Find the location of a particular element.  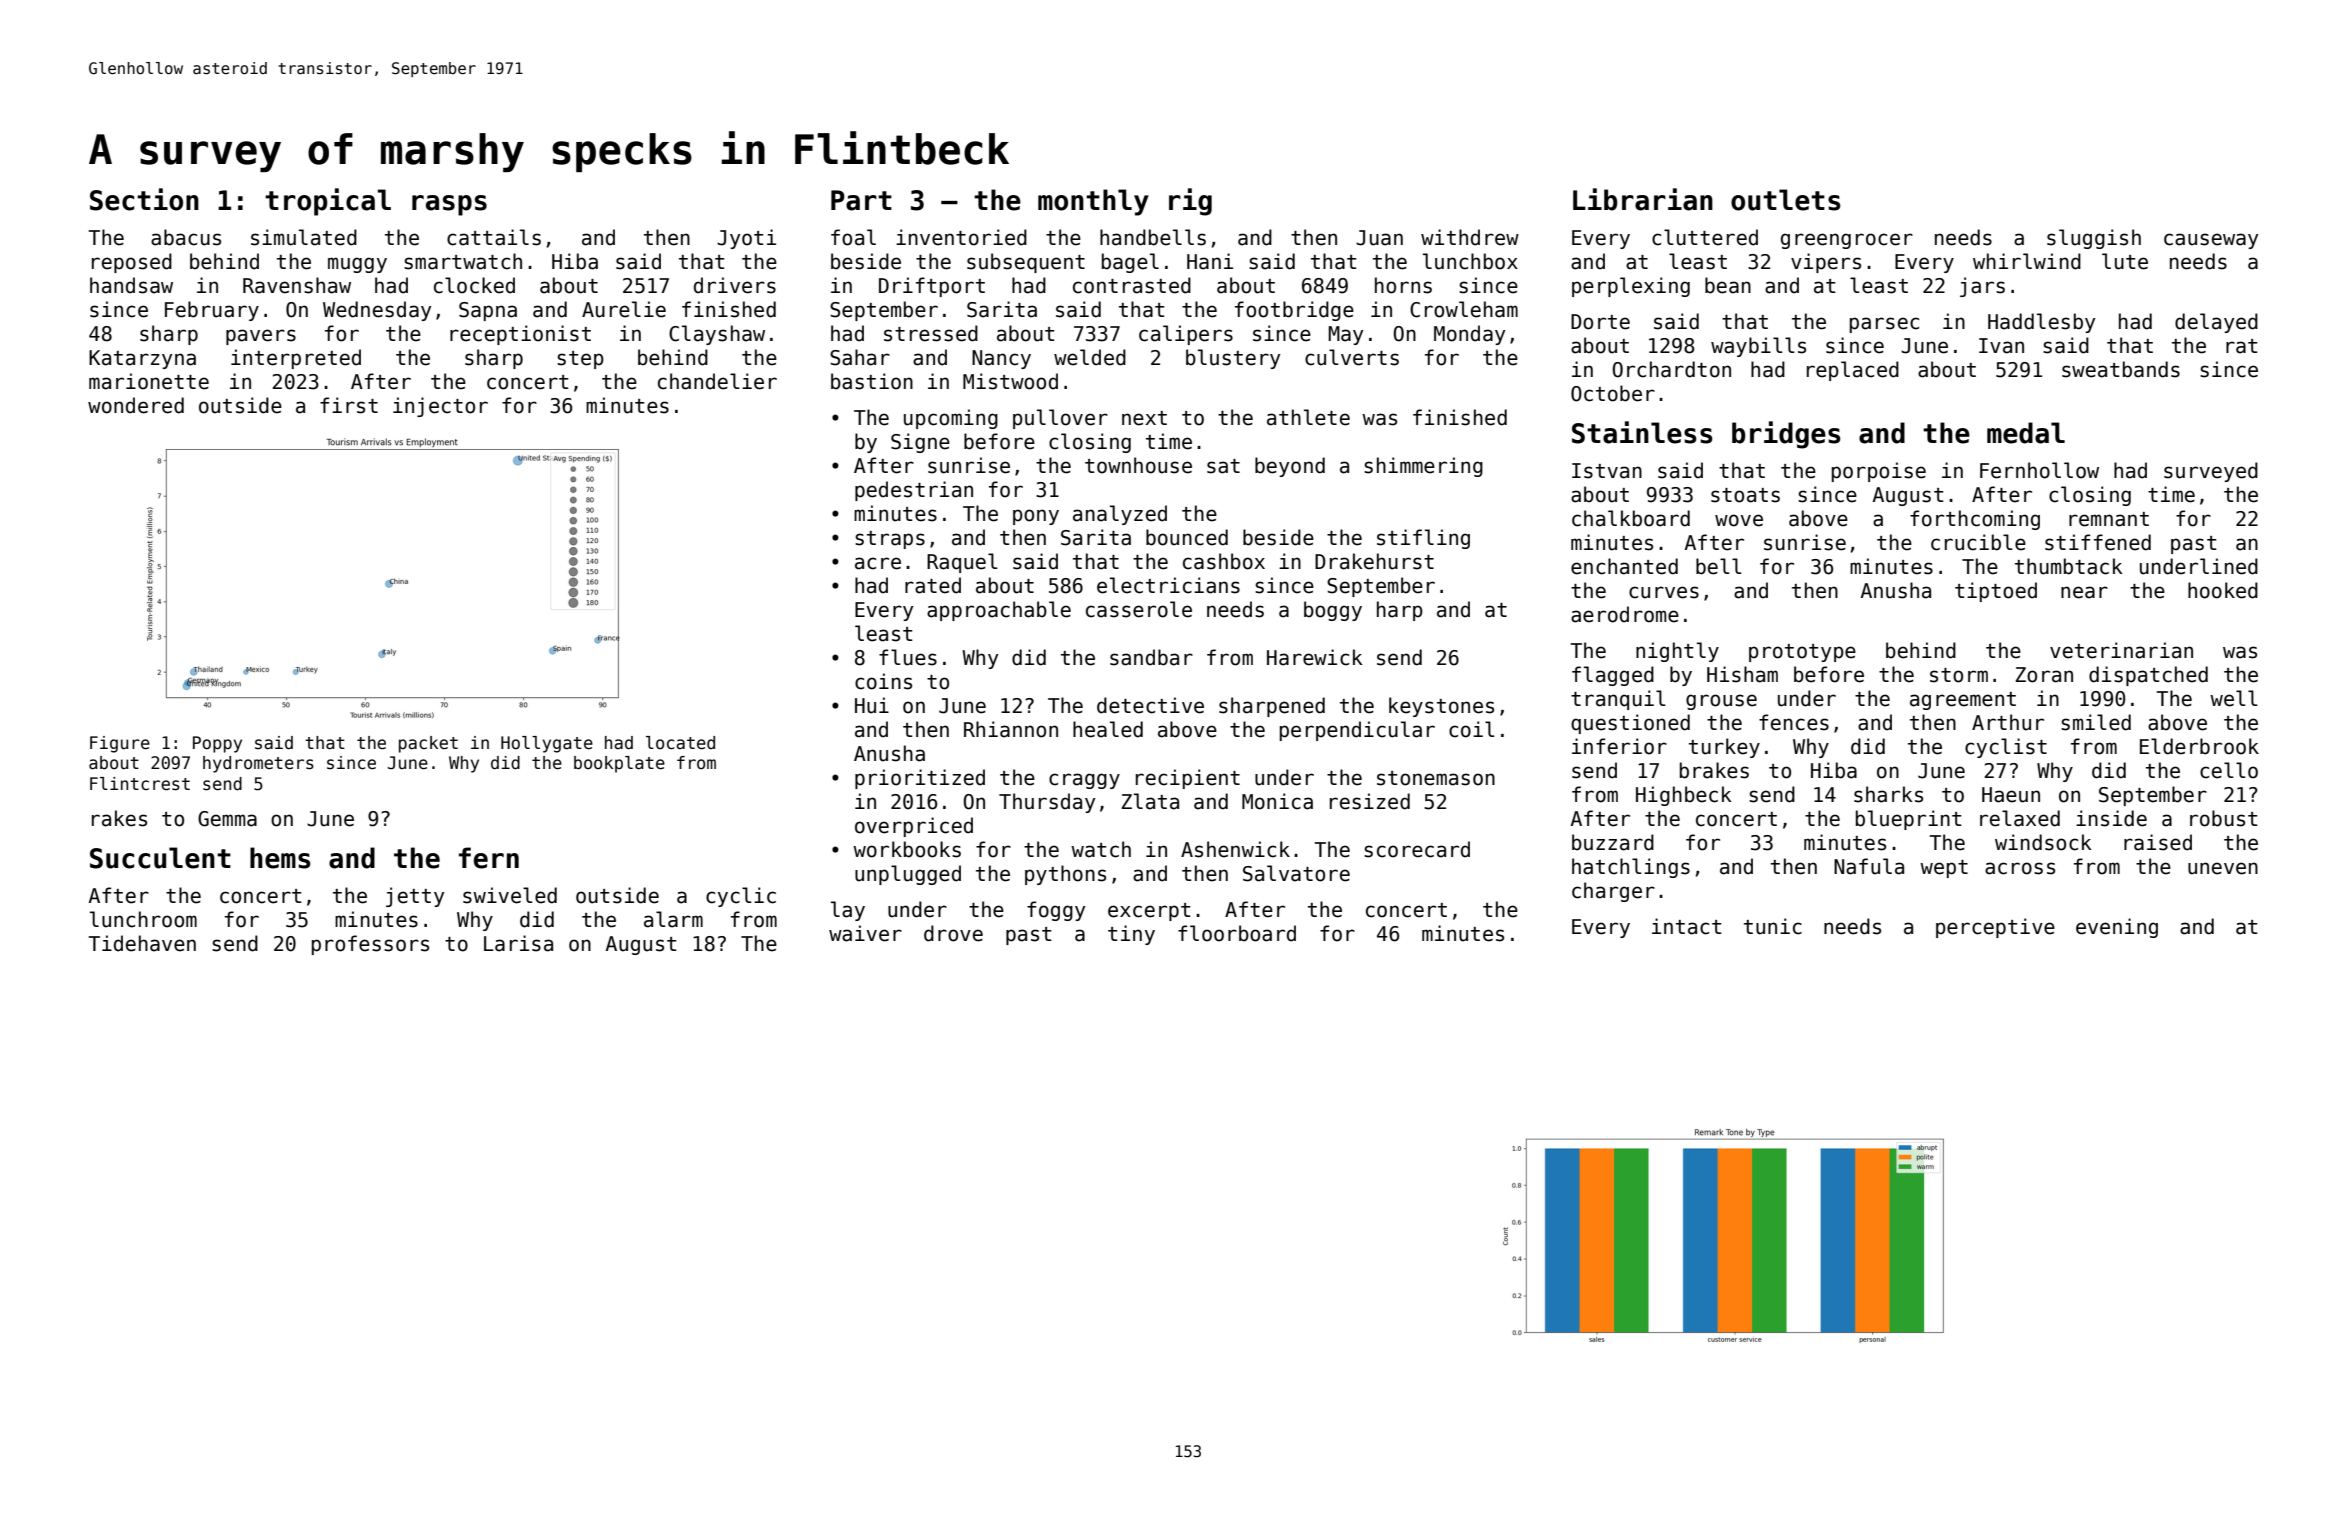

foggy is located at coordinates (1056, 911).
